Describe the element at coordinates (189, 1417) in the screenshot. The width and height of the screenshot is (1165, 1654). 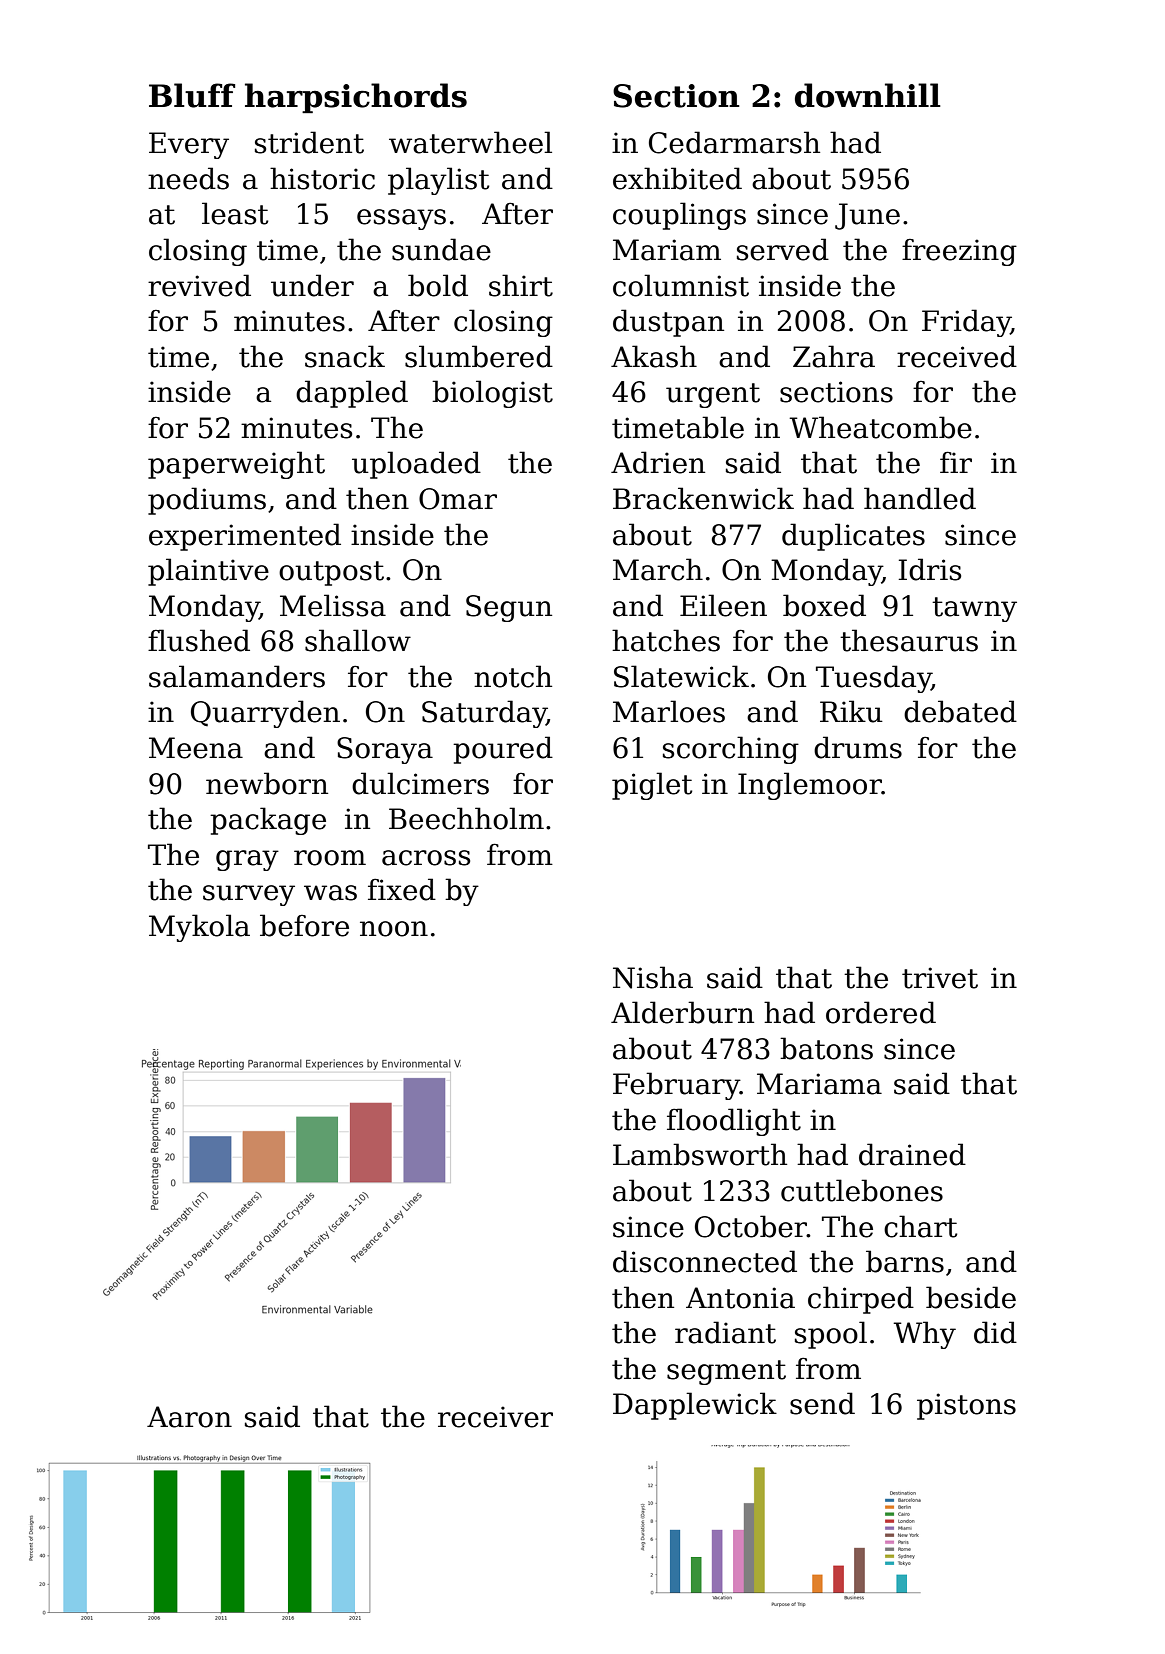
I see `Aaron` at that location.
